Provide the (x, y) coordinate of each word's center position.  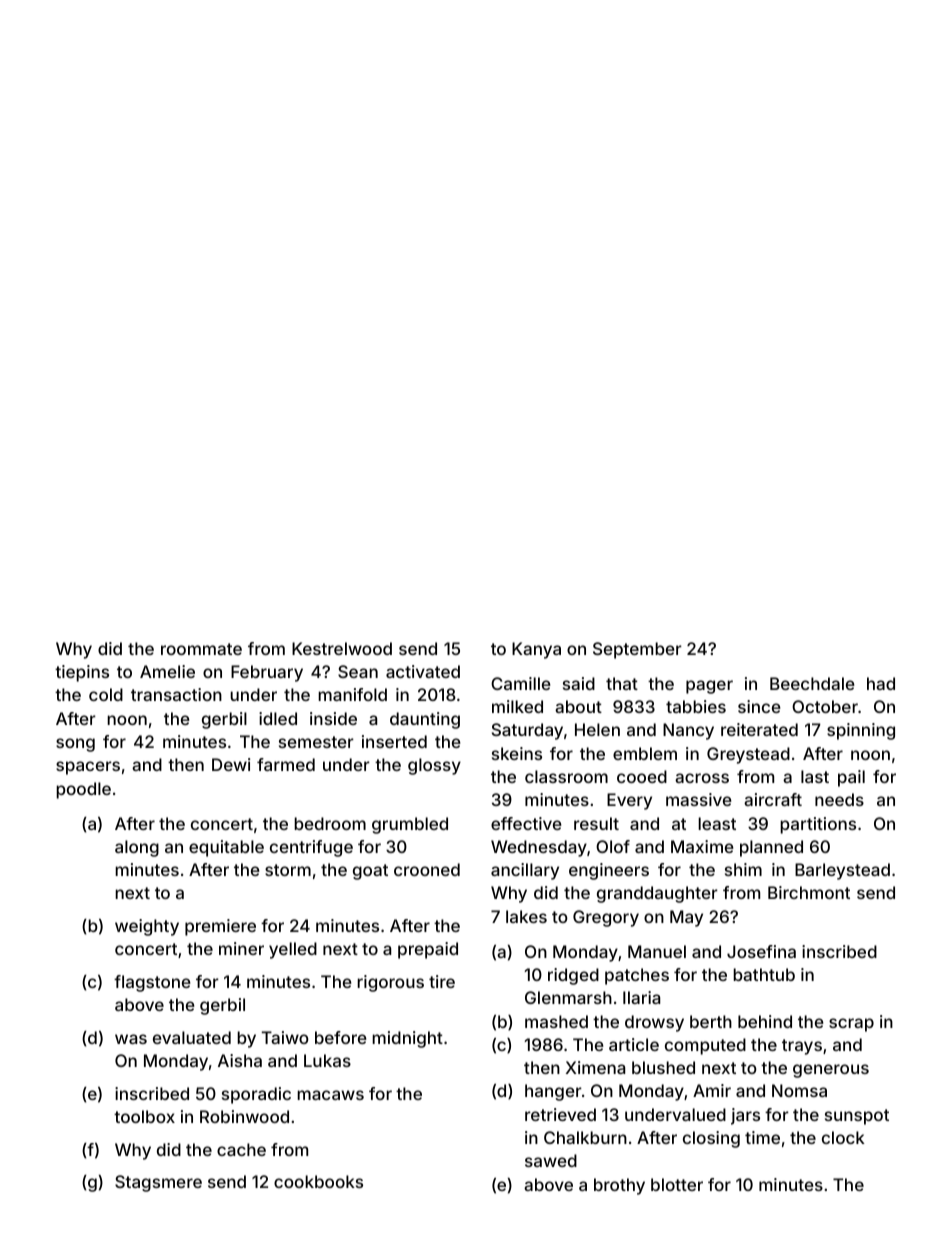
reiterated (759, 729)
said (579, 683)
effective (526, 823)
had (881, 683)
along (137, 848)
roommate (201, 649)
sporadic (256, 1095)
